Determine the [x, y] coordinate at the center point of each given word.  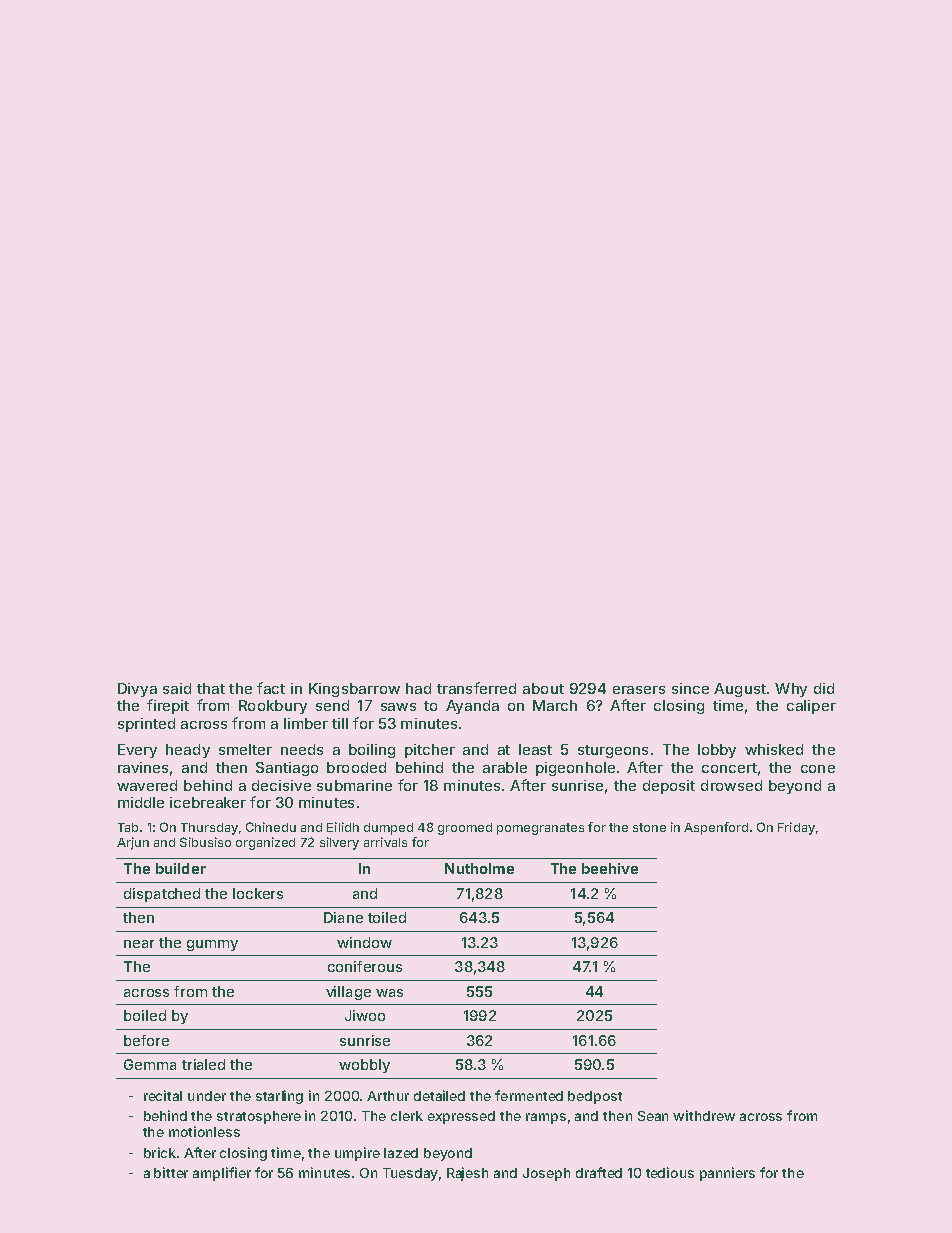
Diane [343, 917]
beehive [610, 868]
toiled [387, 917]
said [177, 688]
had [418, 688]
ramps [546, 1118]
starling [279, 1097]
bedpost [595, 1097]
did [824, 688]
